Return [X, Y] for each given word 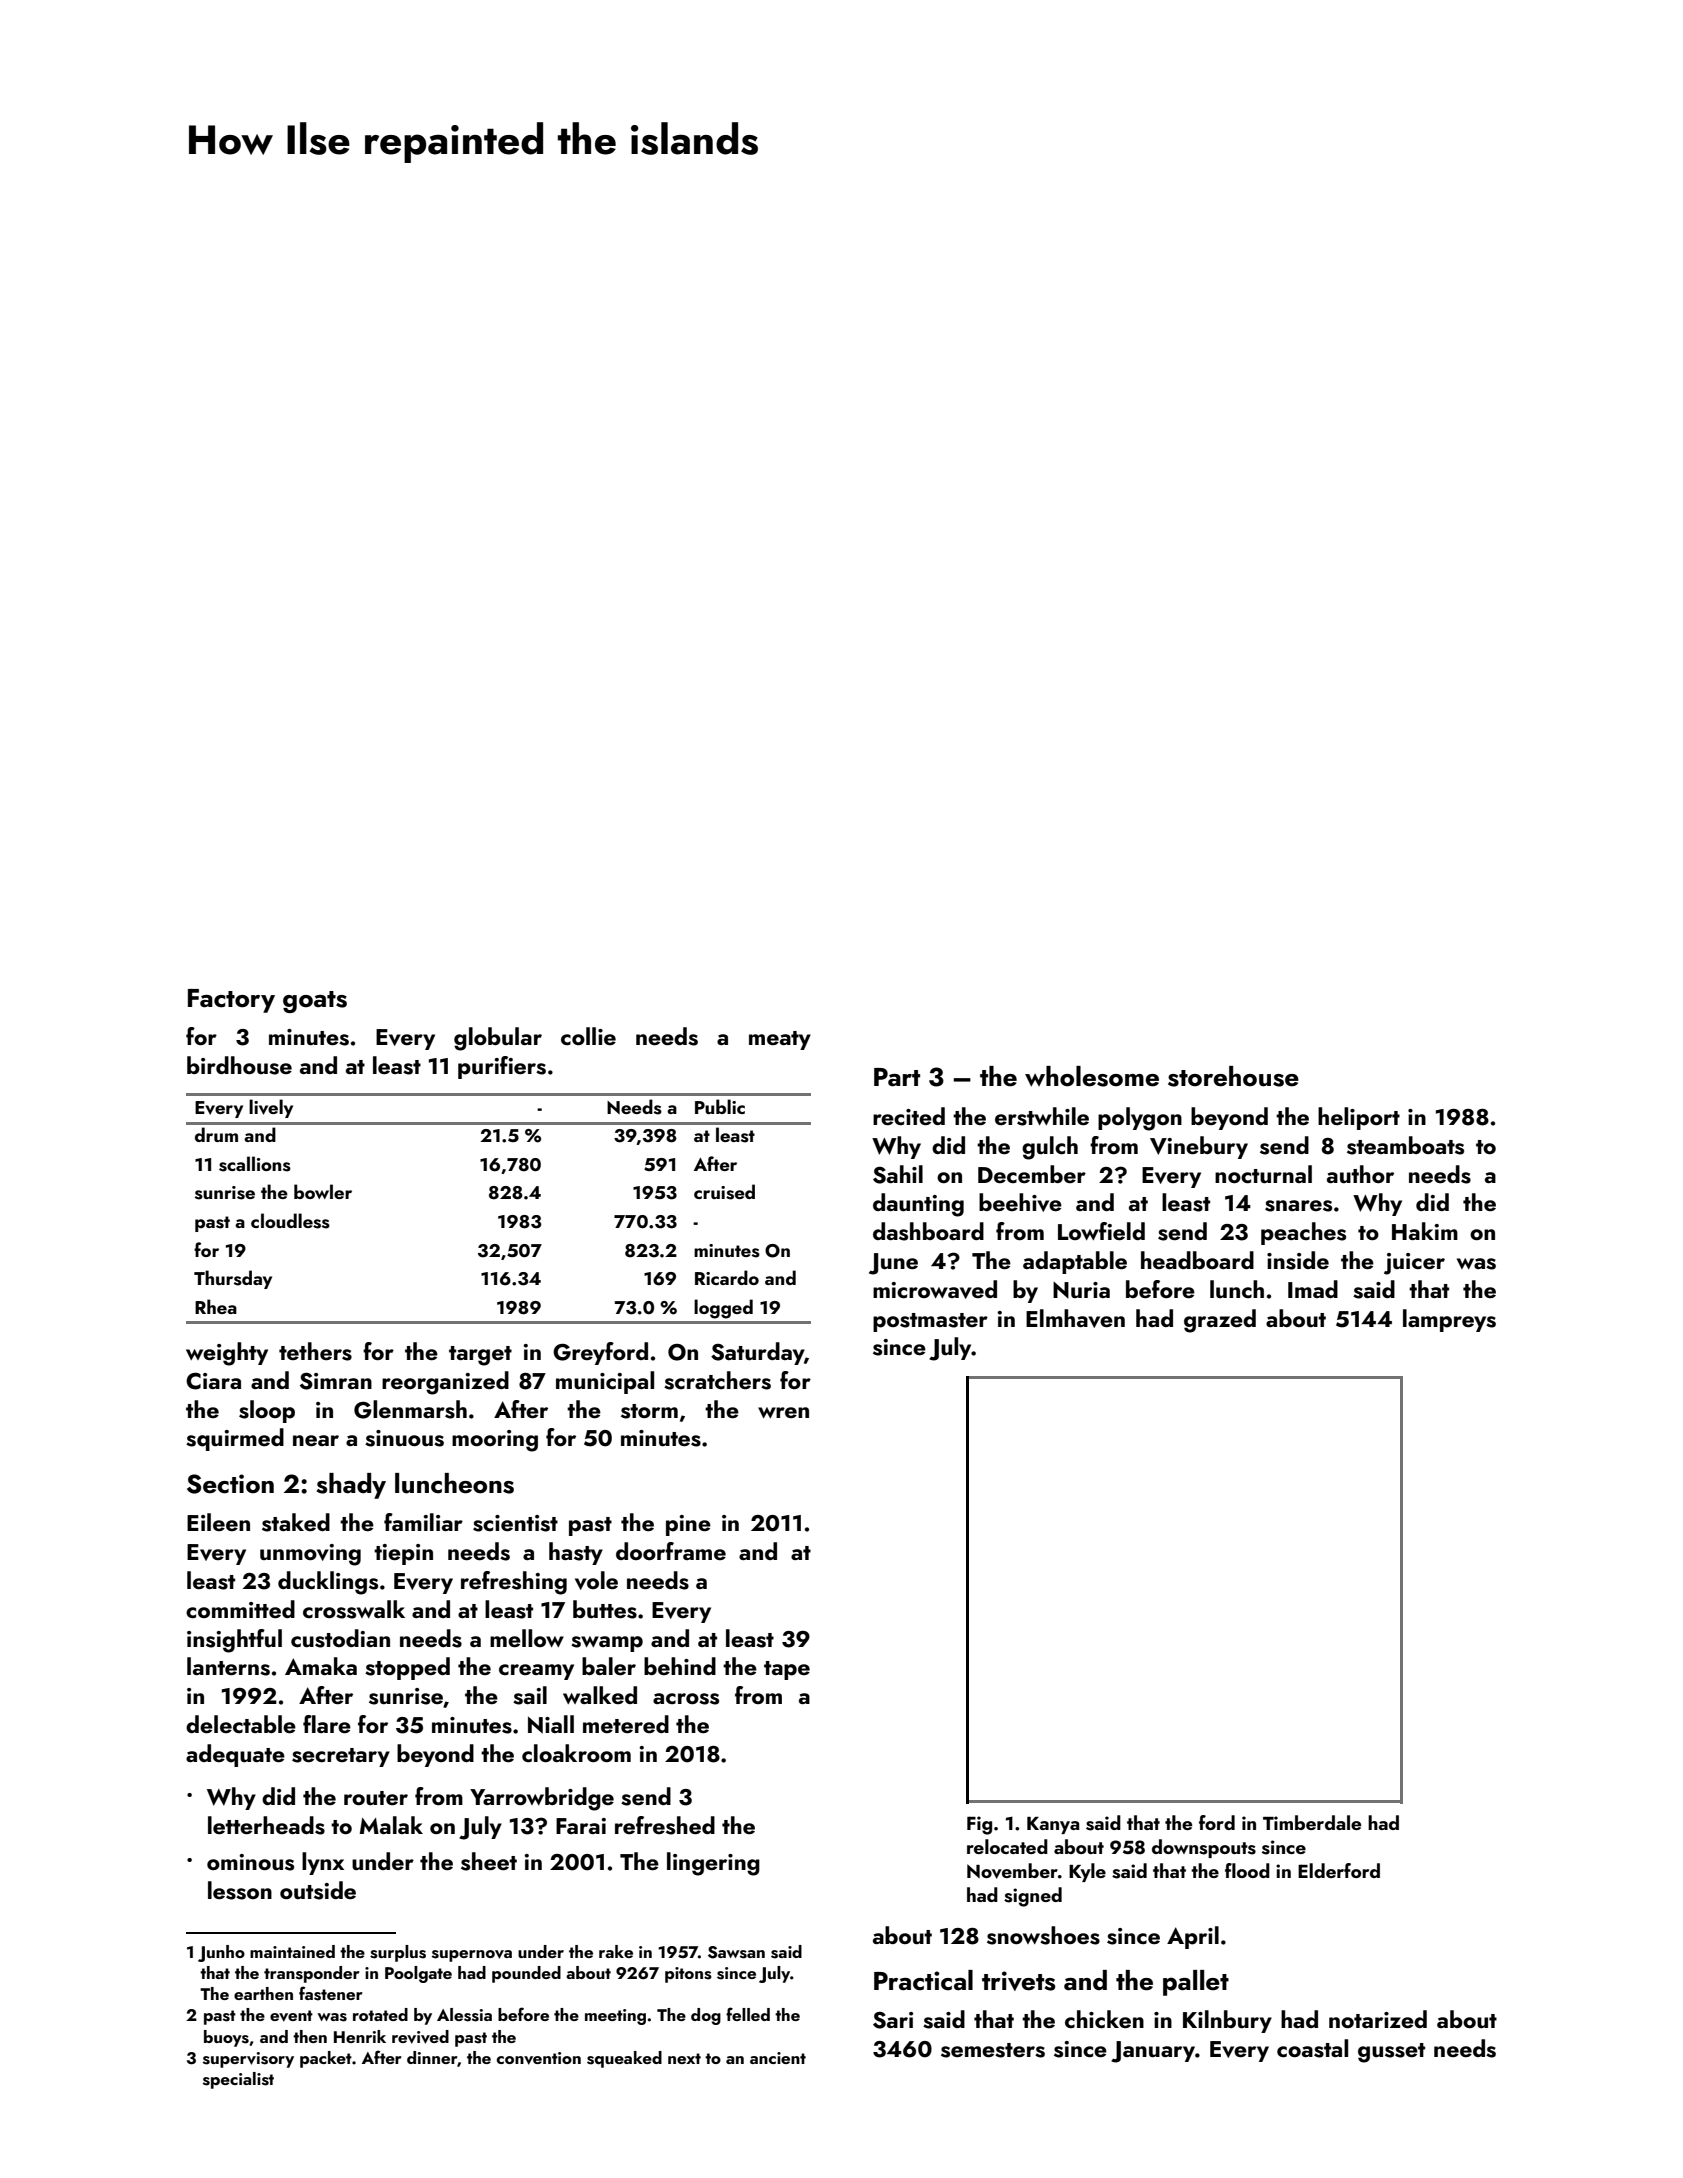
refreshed [665, 1825]
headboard [1197, 1260]
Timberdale [1312, 1822]
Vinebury [1199, 1147]
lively [271, 1108]
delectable [241, 1724]
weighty [227, 1354]
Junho [221, 1953]
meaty [780, 1040]
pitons [688, 1975]
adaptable [1075, 1262]
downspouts [1204, 1848]
